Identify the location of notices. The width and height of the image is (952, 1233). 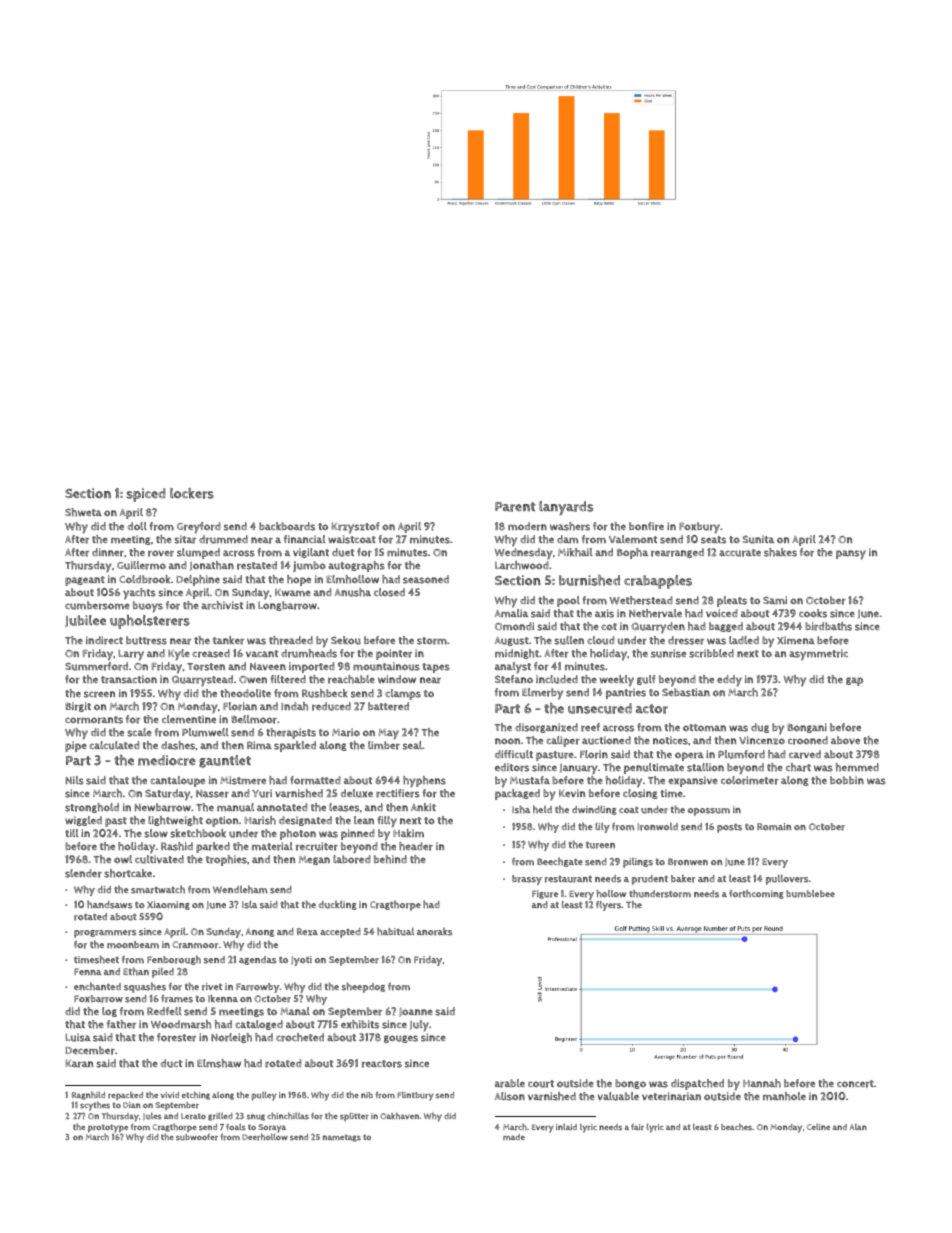
(670, 740).
